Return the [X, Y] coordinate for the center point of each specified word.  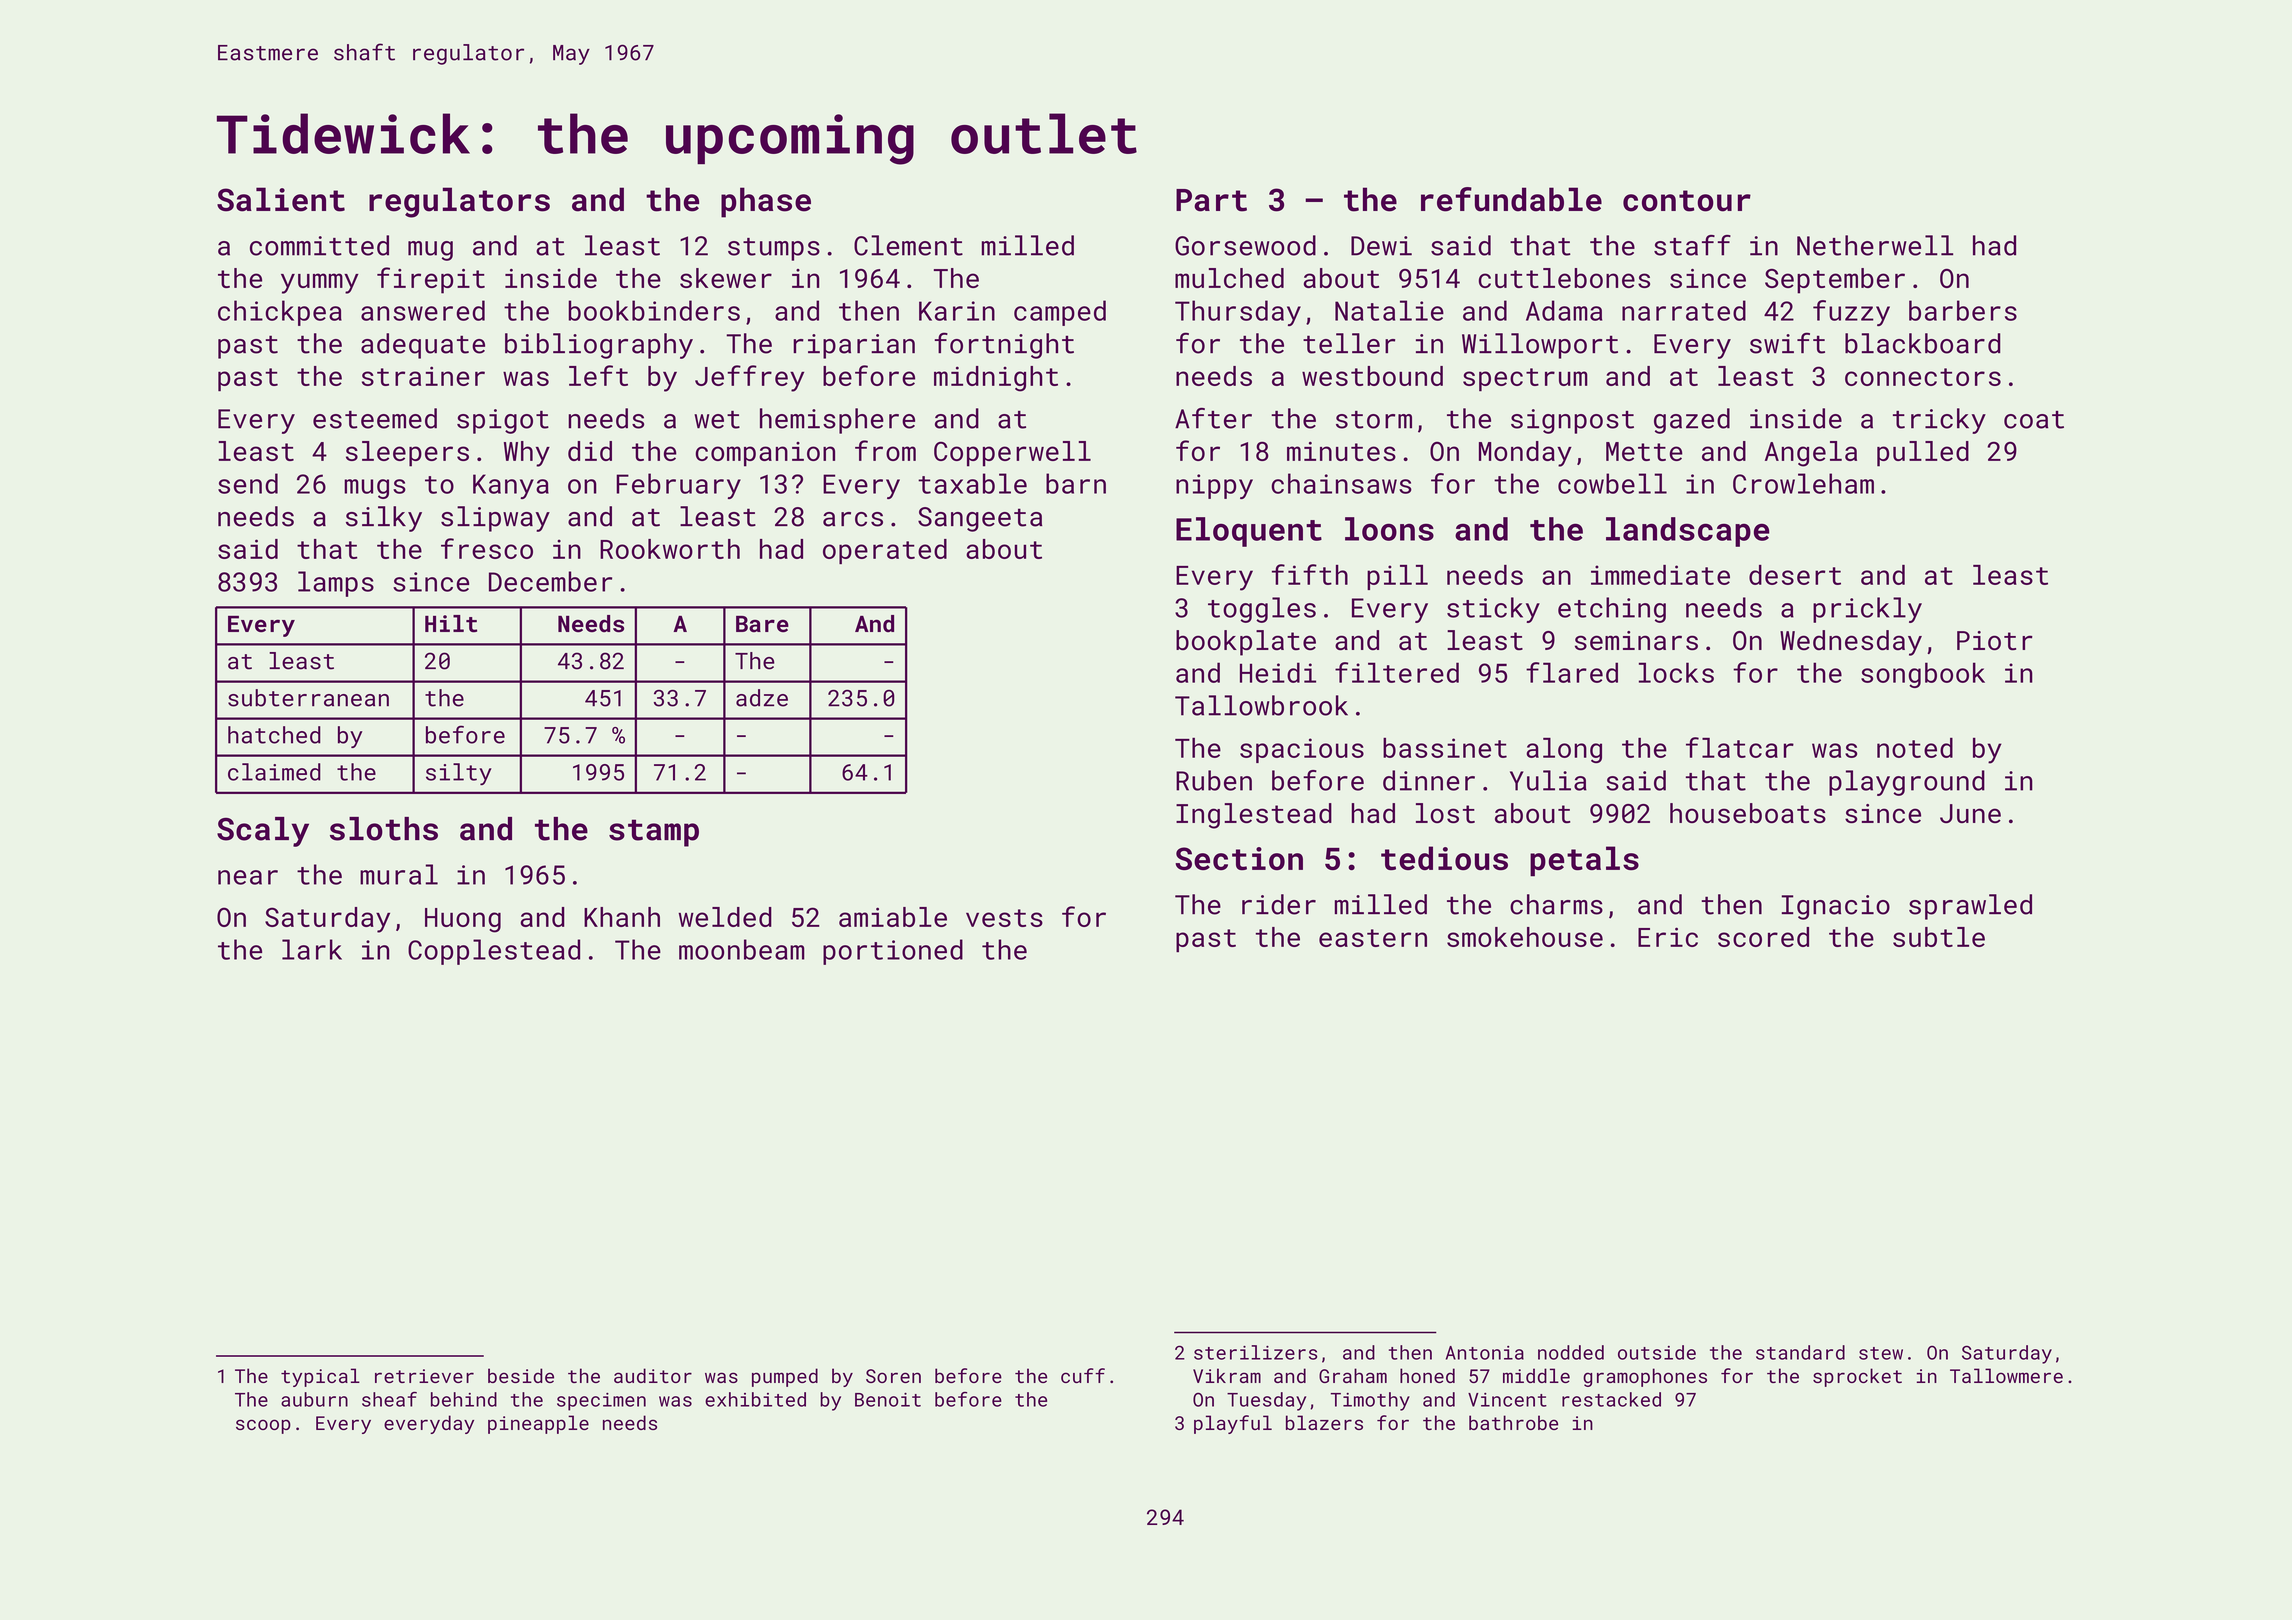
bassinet [1445, 748]
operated [885, 551]
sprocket [1857, 1377]
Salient [281, 199]
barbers [1963, 310]
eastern [1373, 938]
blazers [1324, 1422]
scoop [263, 1426]
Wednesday [1851, 643]
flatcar [1740, 747]
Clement [908, 245]
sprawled [1970, 907]
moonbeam [742, 949]
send [248, 483]
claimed [274, 772]
